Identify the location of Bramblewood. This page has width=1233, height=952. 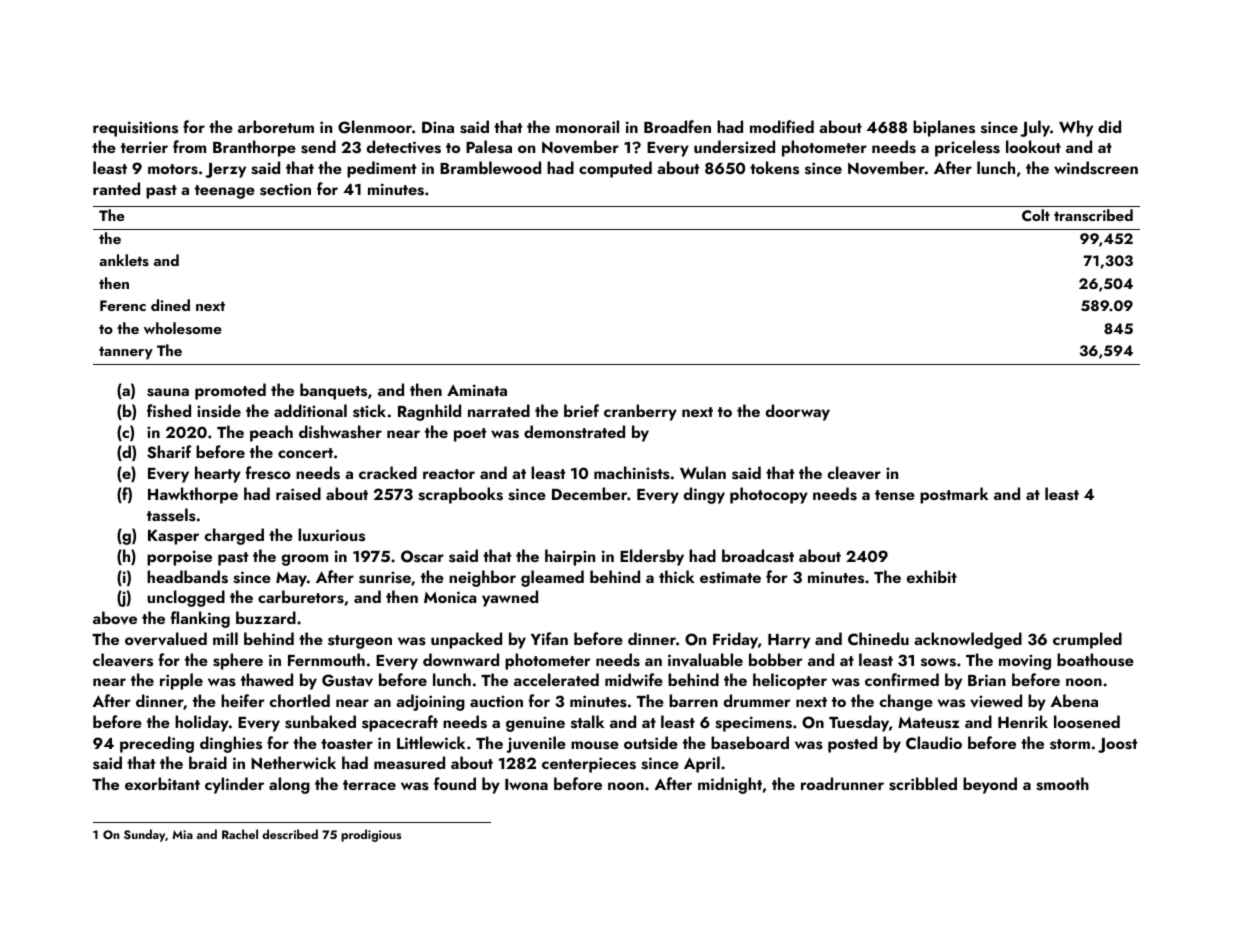
(490, 167).
